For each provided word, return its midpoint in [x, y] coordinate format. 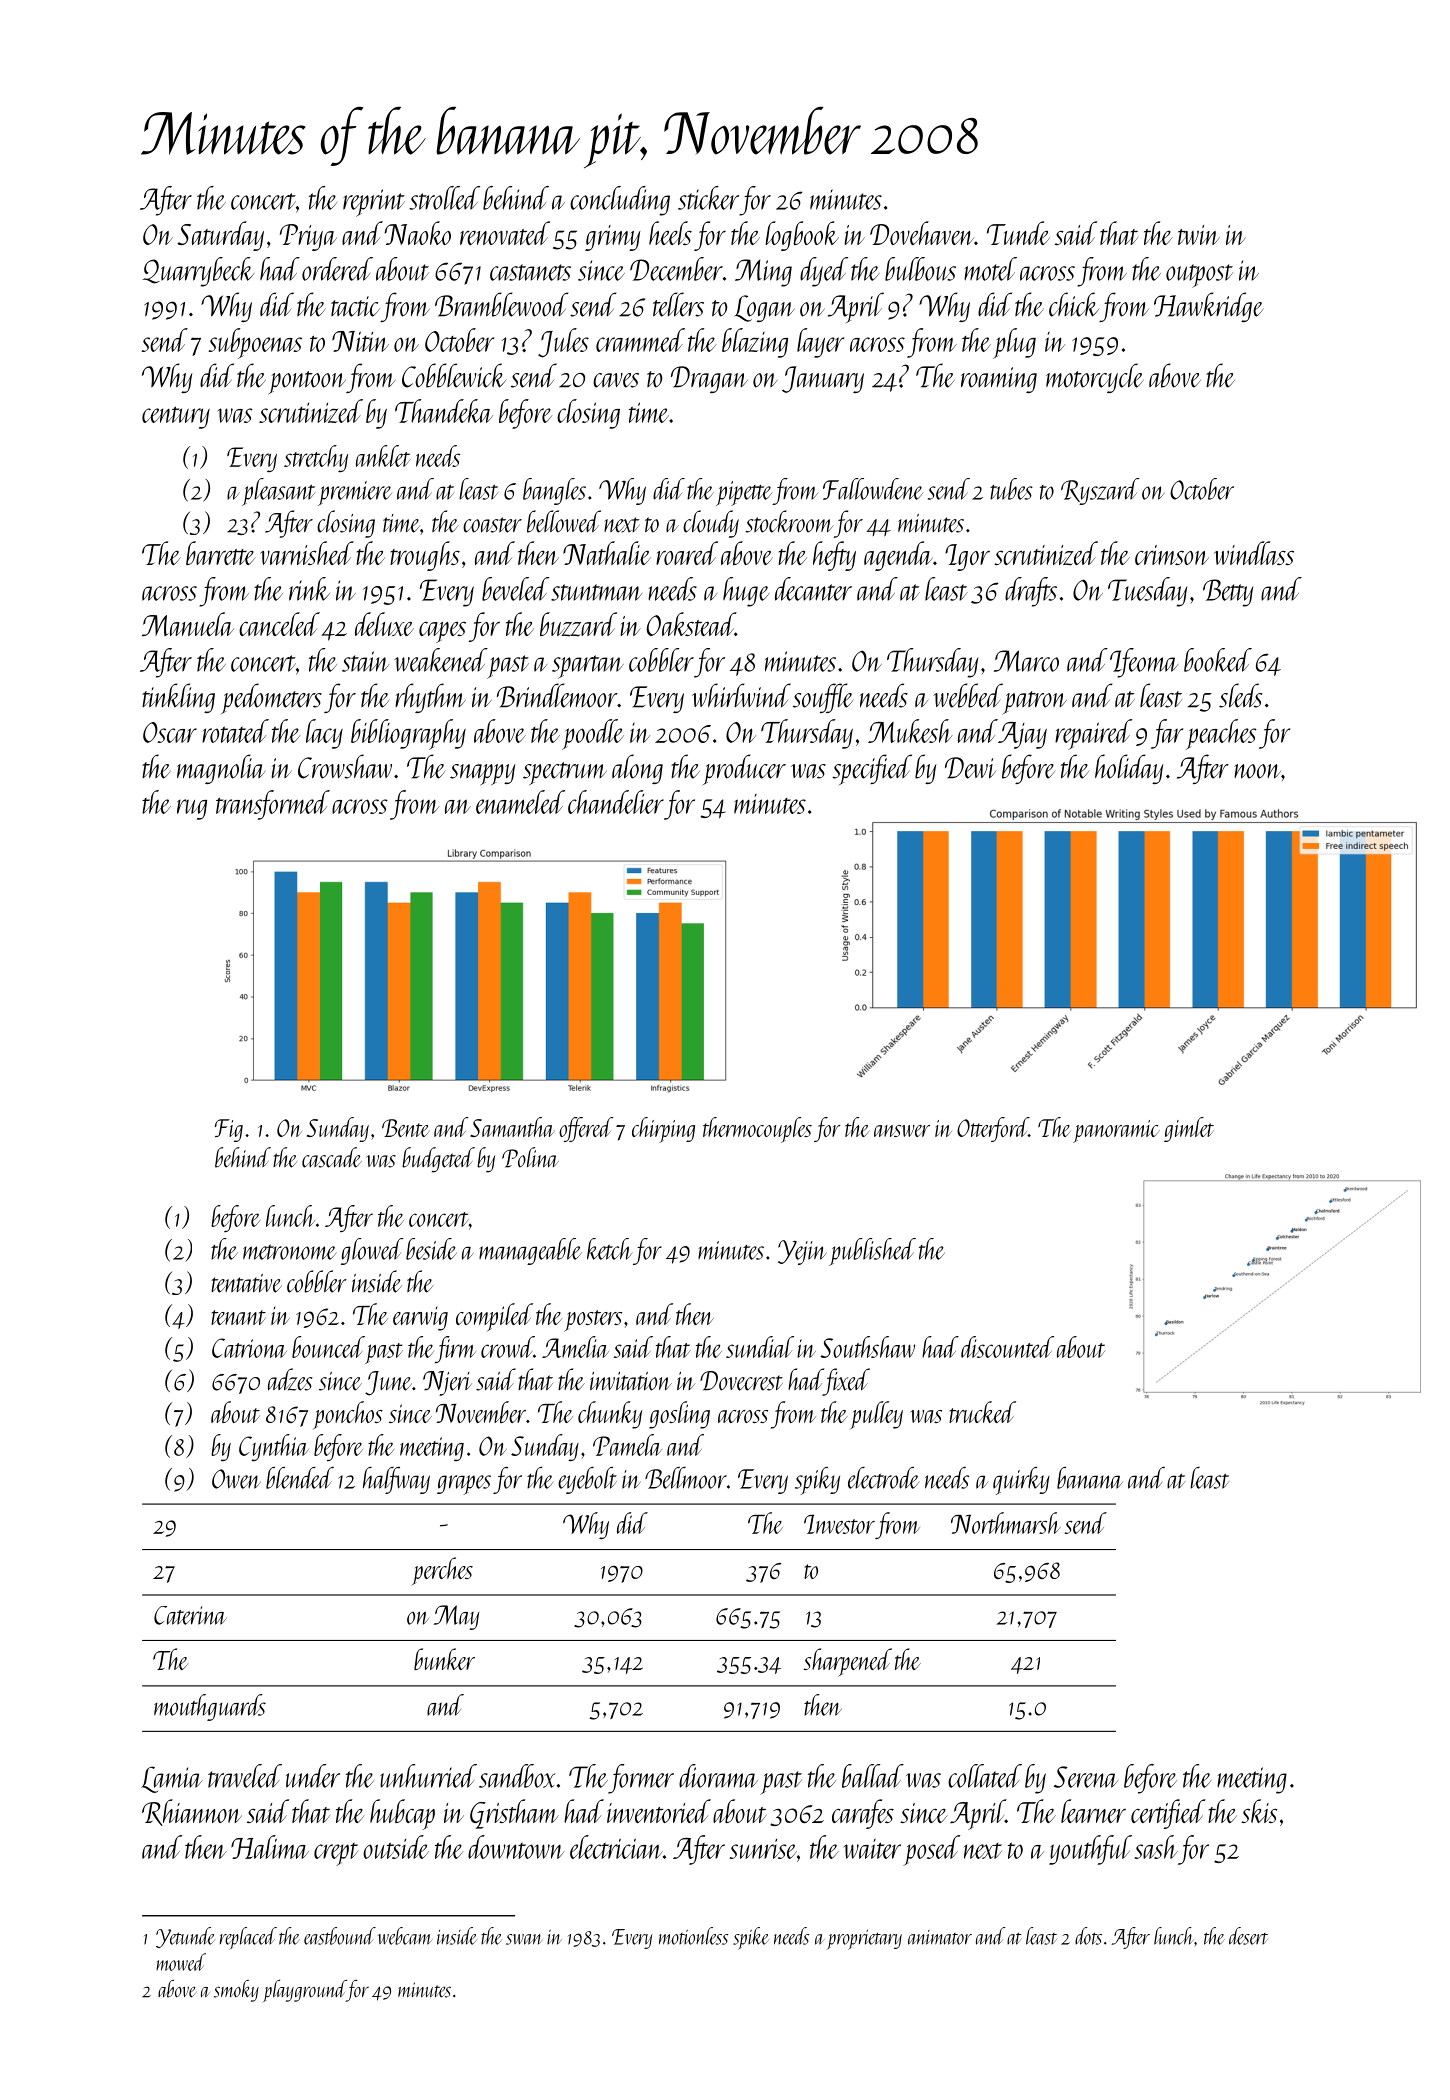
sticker [708, 198]
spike [751, 1938]
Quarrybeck [199, 272]
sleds [1240, 695]
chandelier [616, 802]
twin [1199, 235]
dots [1088, 1936]
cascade [332, 1157]
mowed [181, 1962]
